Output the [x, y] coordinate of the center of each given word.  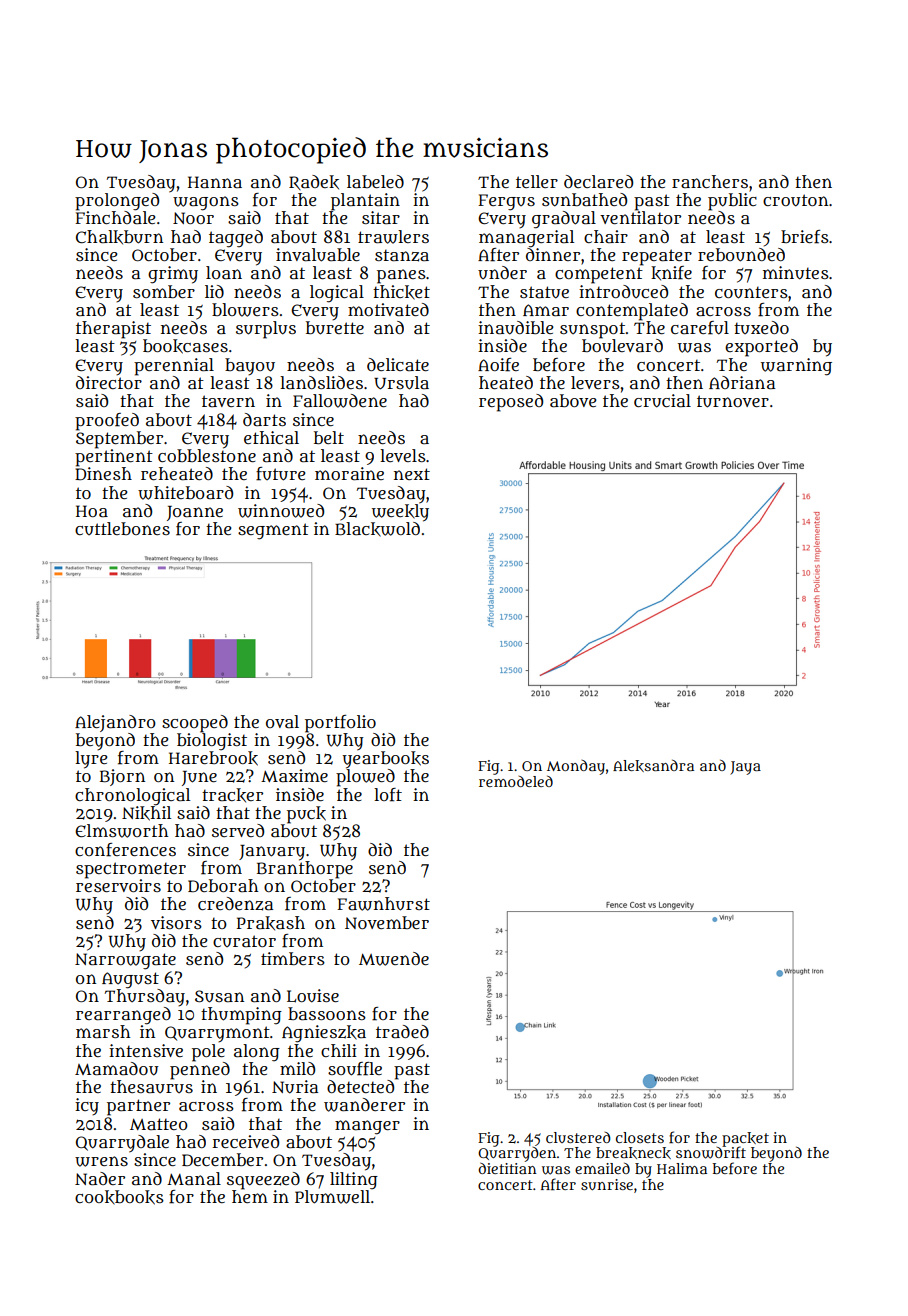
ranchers [710, 181]
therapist [113, 330]
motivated [388, 310]
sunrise [607, 1184]
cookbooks [119, 1197]
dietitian [507, 1168]
